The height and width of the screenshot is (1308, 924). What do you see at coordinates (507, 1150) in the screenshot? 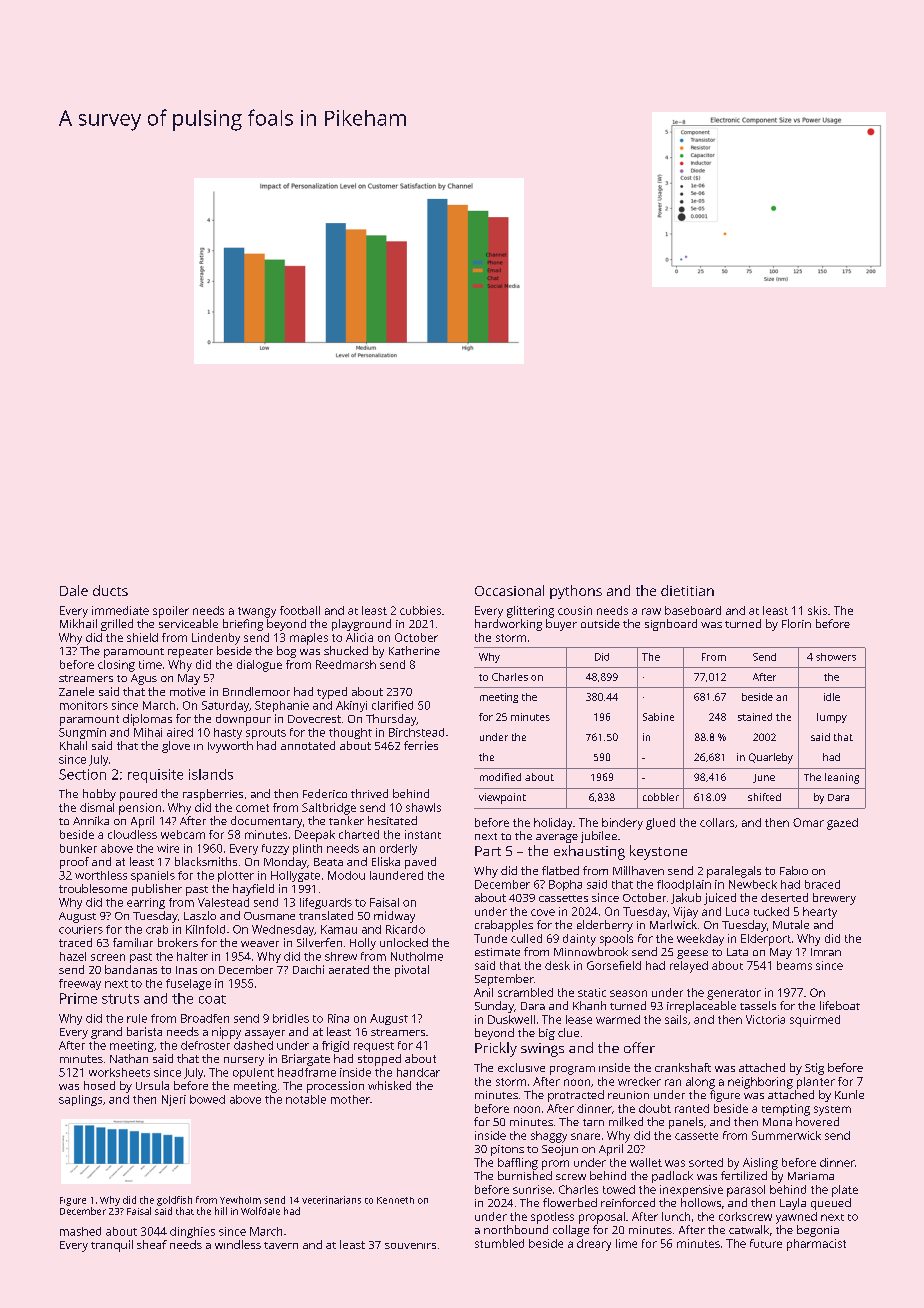
I see `pitons` at bounding box center [507, 1150].
